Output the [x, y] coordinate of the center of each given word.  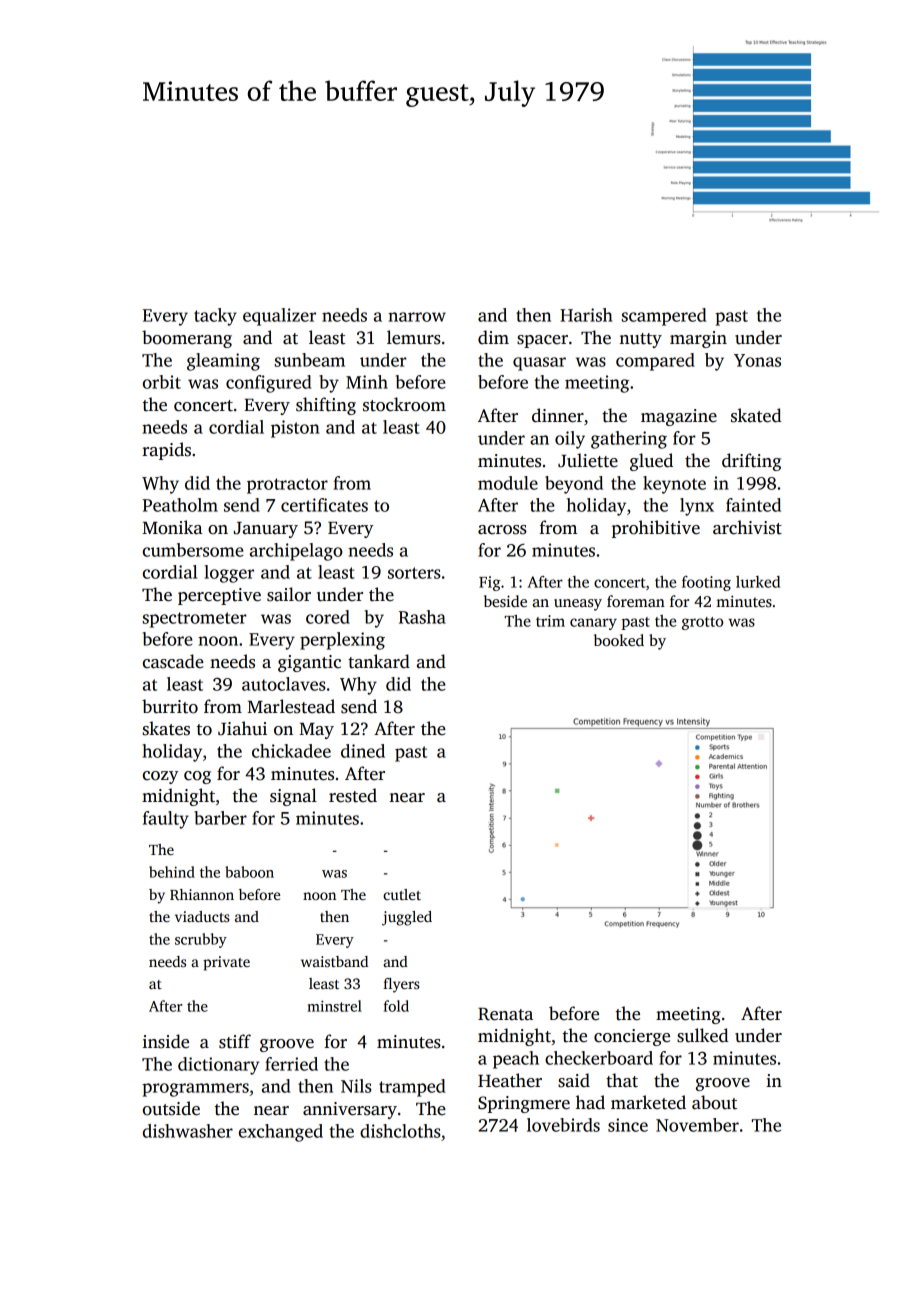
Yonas [757, 360]
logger [229, 574]
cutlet [402, 894]
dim [493, 337]
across [502, 530]
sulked [702, 1035]
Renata [505, 1014]
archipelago [296, 552]
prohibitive [656, 529]
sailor [289, 594]
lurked [758, 582]
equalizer [279, 317]
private [226, 963]
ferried [291, 1064]
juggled [407, 918]
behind [172, 872]
